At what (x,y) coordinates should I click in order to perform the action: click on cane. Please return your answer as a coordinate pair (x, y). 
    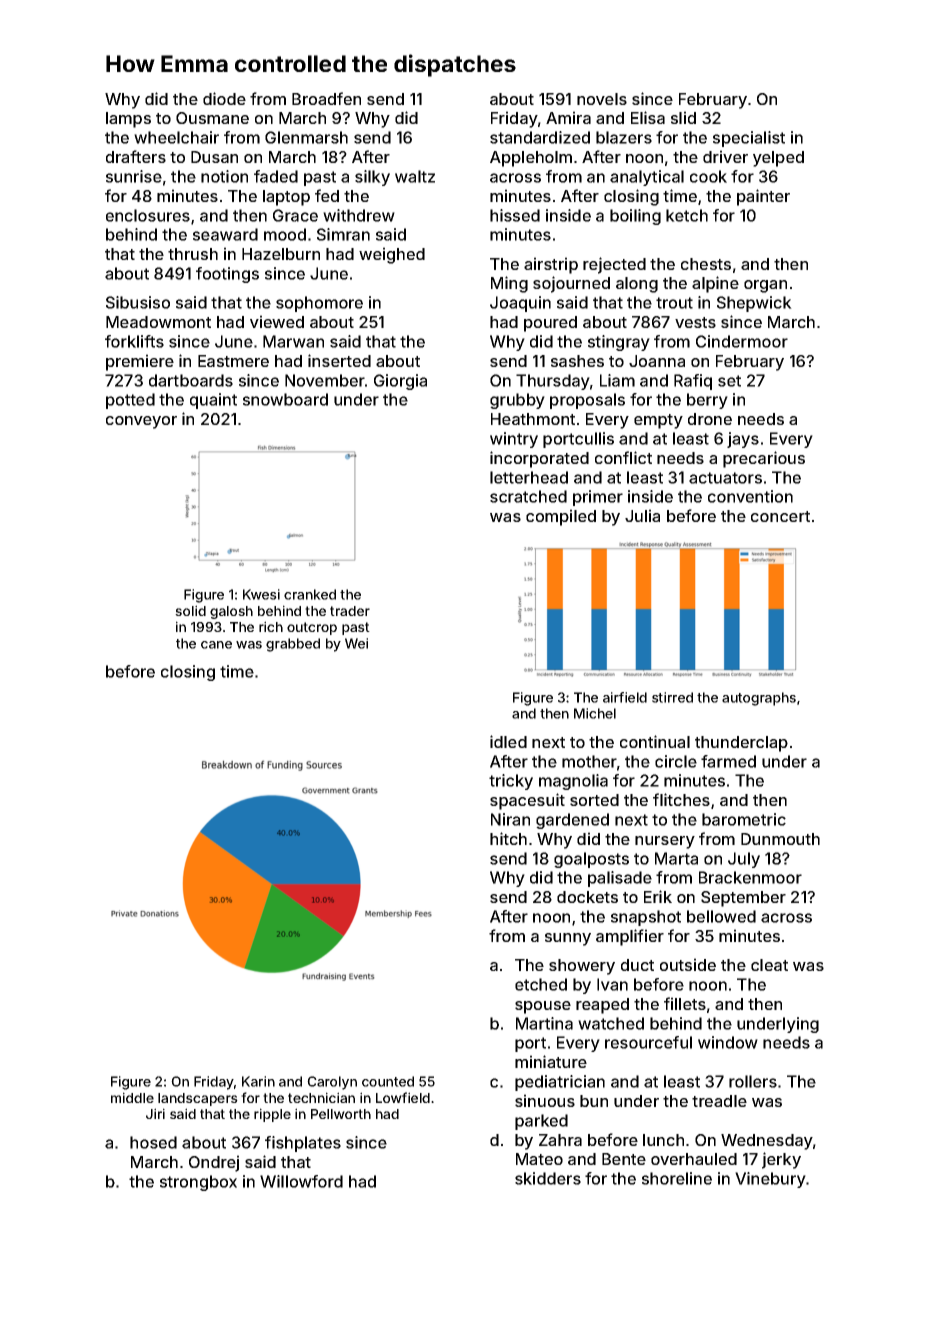
    Looking at the image, I should click on (216, 645).
